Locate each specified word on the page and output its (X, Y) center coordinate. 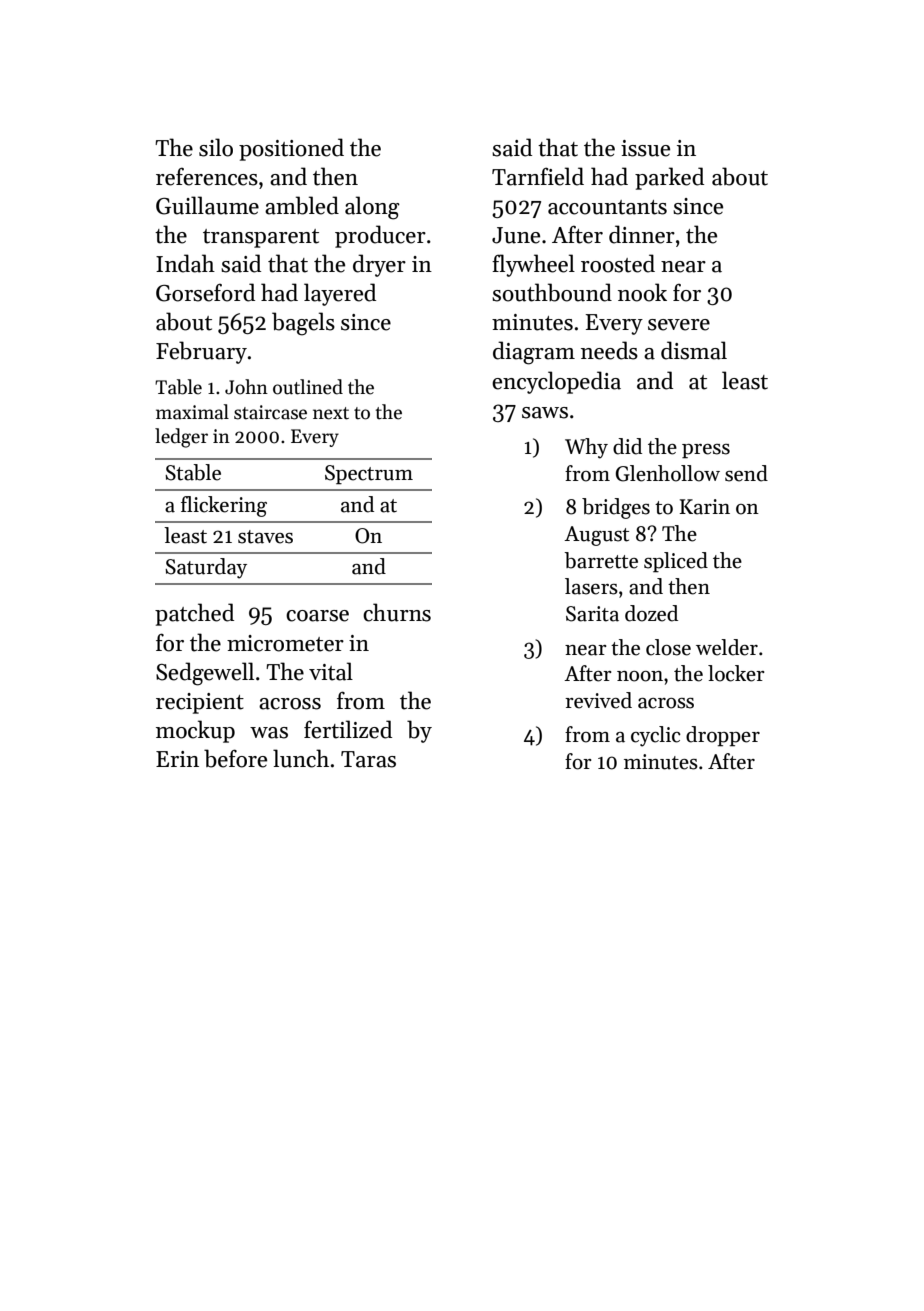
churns (397, 612)
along (372, 208)
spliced (676, 562)
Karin (704, 507)
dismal (694, 350)
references (207, 177)
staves (265, 537)
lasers (591, 586)
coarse (317, 616)
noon (640, 676)
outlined (308, 387)
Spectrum (369, 475)
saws (545, 413)
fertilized (348, 729)
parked (669, 178)
